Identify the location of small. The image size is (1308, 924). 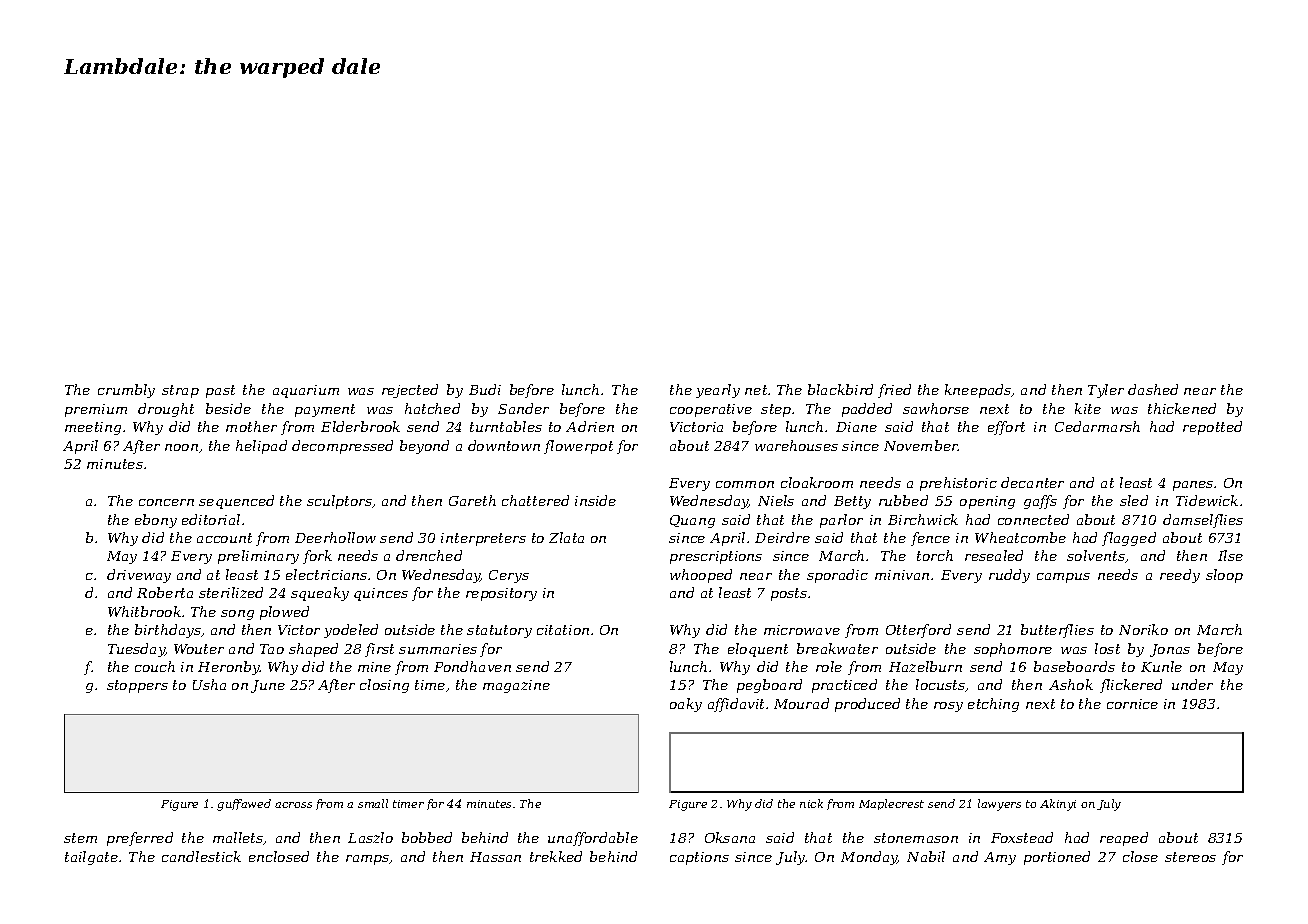
(373, 803).
